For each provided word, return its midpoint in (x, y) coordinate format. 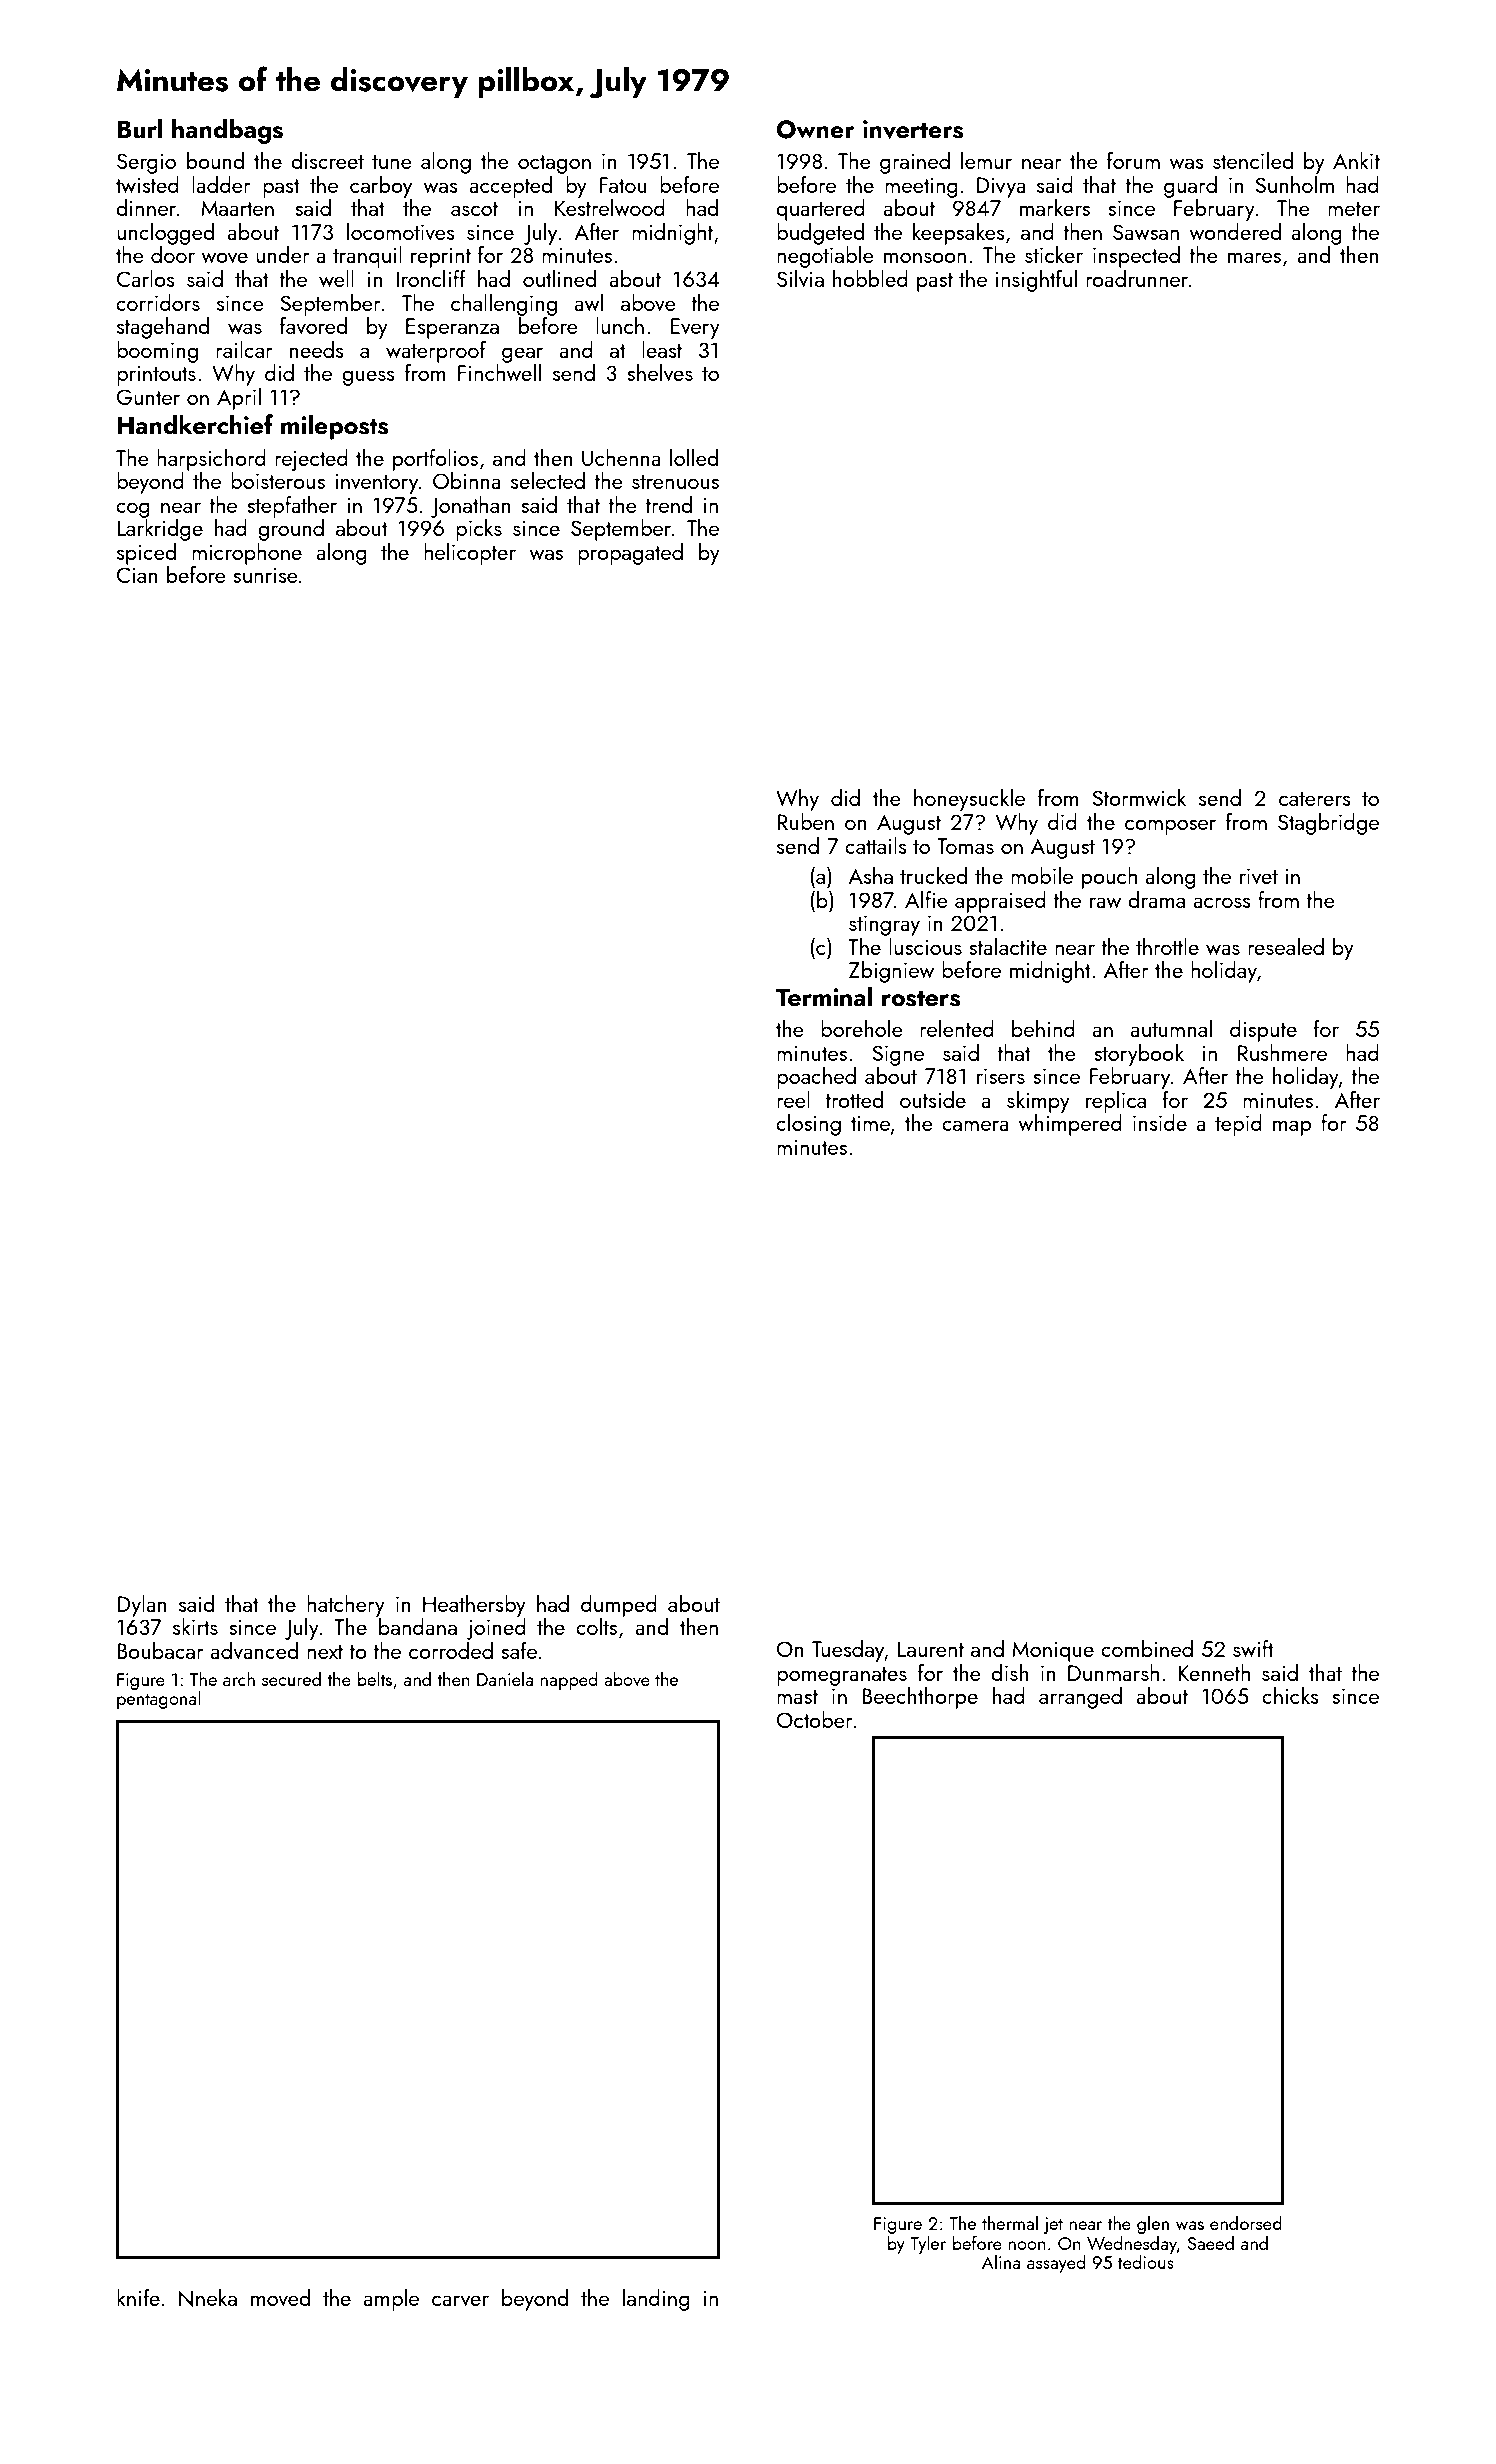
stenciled (1253, 160)
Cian (137, 575)
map (1292, 1128)
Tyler (928, 2244)
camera (975, 1125)
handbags (227, 131)
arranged (1080, 1698)
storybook (1139, 1055)
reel (793, 1099)
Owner (816, 129)
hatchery (346, 1606)
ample (391, 2300)
